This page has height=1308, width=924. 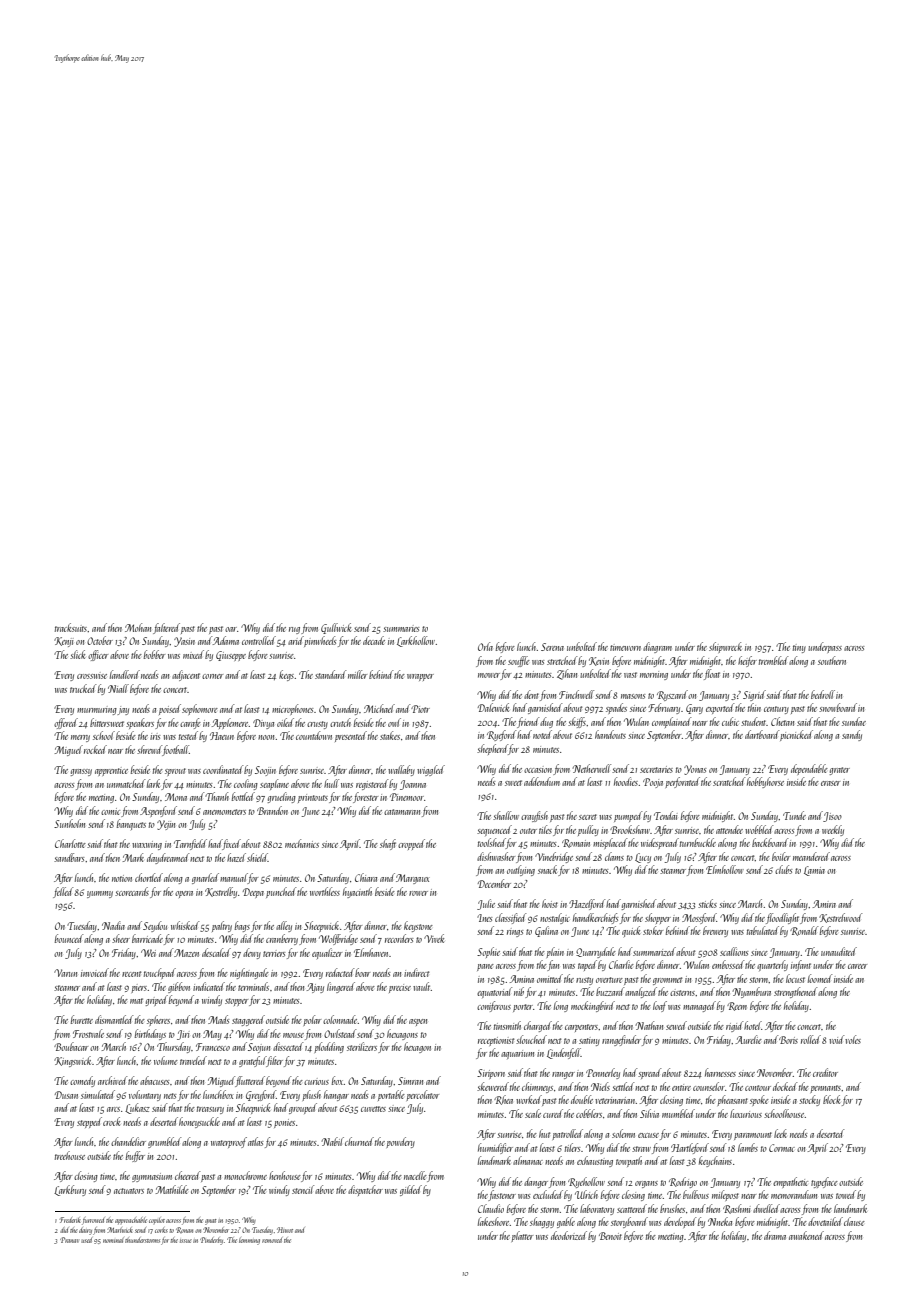 What do you see at coordinates (782, 918) in the page?
I see `floodlight` at bounding box center [782, 918].
